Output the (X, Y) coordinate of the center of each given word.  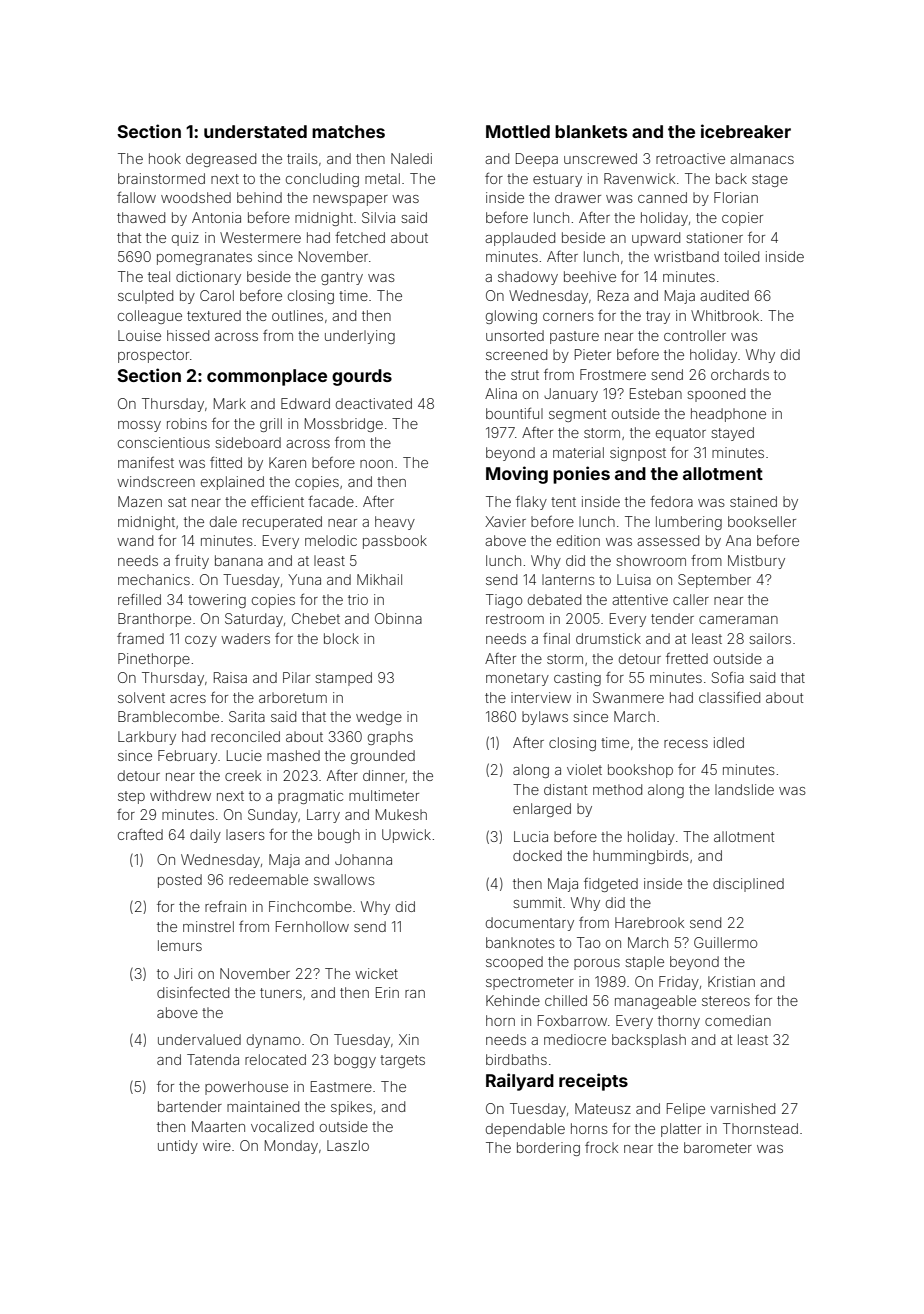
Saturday (254, 620)
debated (554, 599)
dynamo (273, 1041)
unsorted (515, 335)
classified (729, 697)
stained (753, 501)
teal (159, 276)
